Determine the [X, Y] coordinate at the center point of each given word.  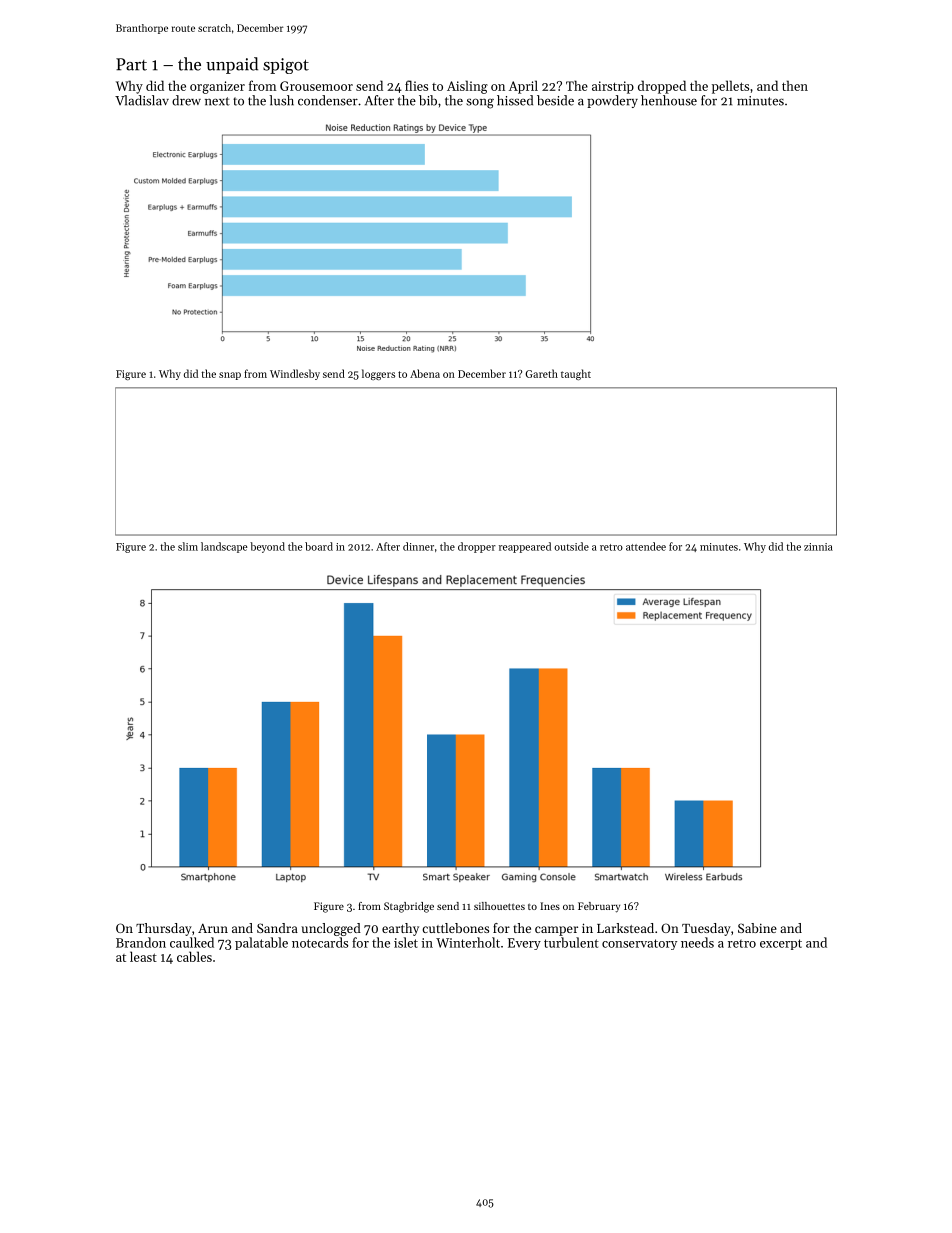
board [319, 546]
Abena [425, 373]
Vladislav [142, 100]
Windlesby [295, 374]
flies [416, 85]
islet [406, 942]
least [143, 956]
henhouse [669, 100]
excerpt [781, 944]
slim [188, 546]
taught [576, 374]
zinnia [818, 547]
